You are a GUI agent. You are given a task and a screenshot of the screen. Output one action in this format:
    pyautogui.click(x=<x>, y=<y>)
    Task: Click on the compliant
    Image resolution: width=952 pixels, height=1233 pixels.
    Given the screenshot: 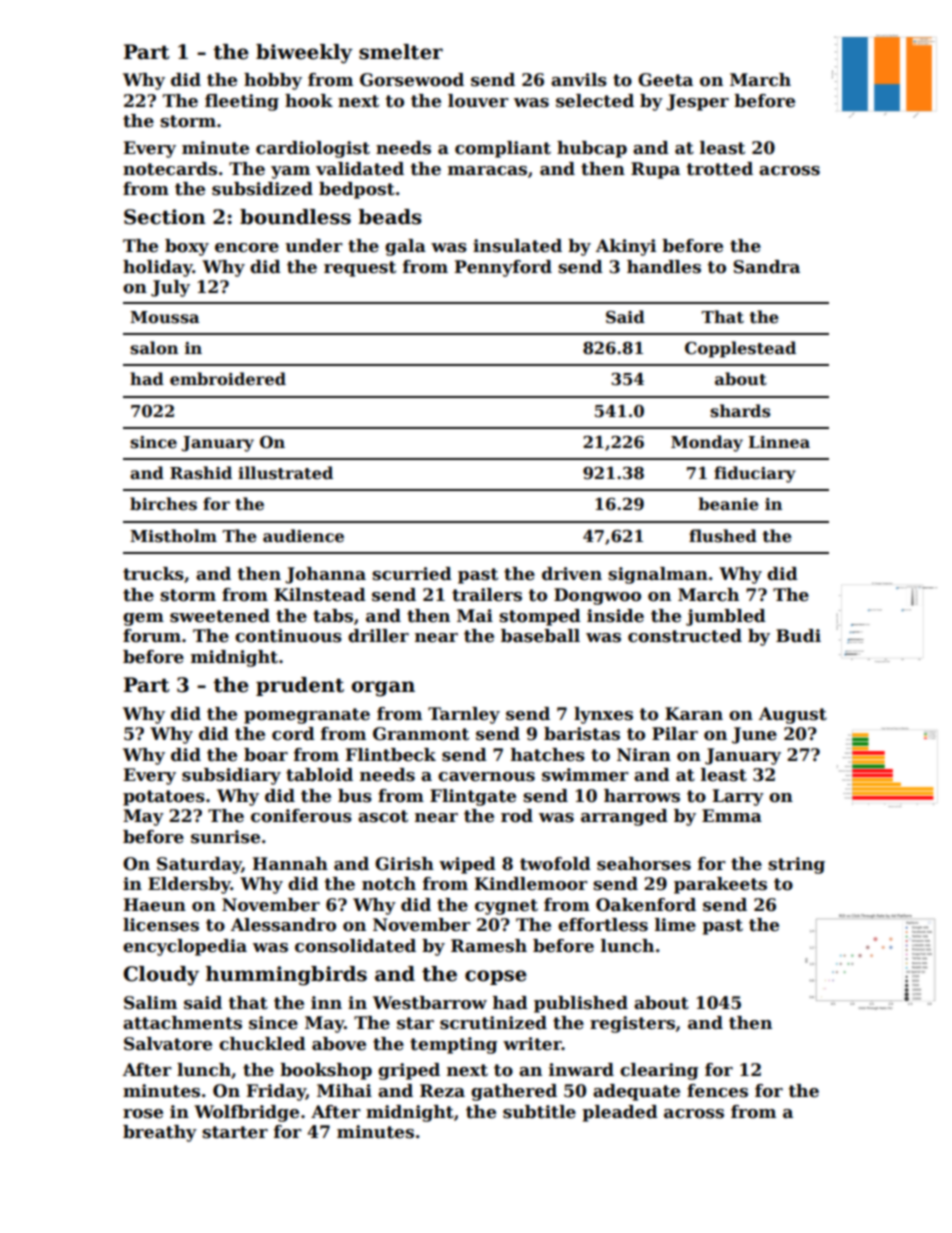 What is the action you would take?
    pyautogui.click(x=503, y=149)
